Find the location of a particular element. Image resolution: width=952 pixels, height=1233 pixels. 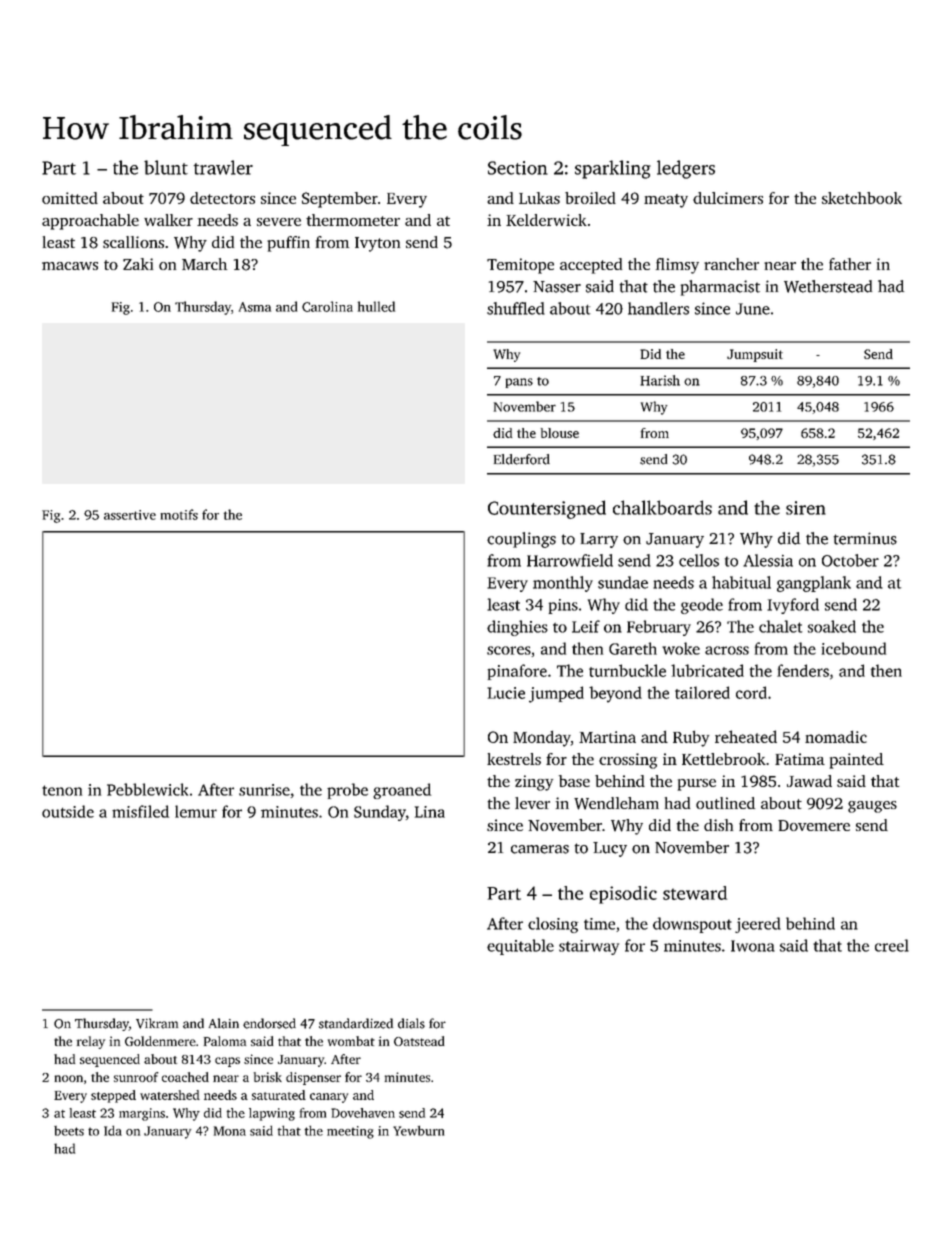

terminus is located at coordinates (865, 538).
